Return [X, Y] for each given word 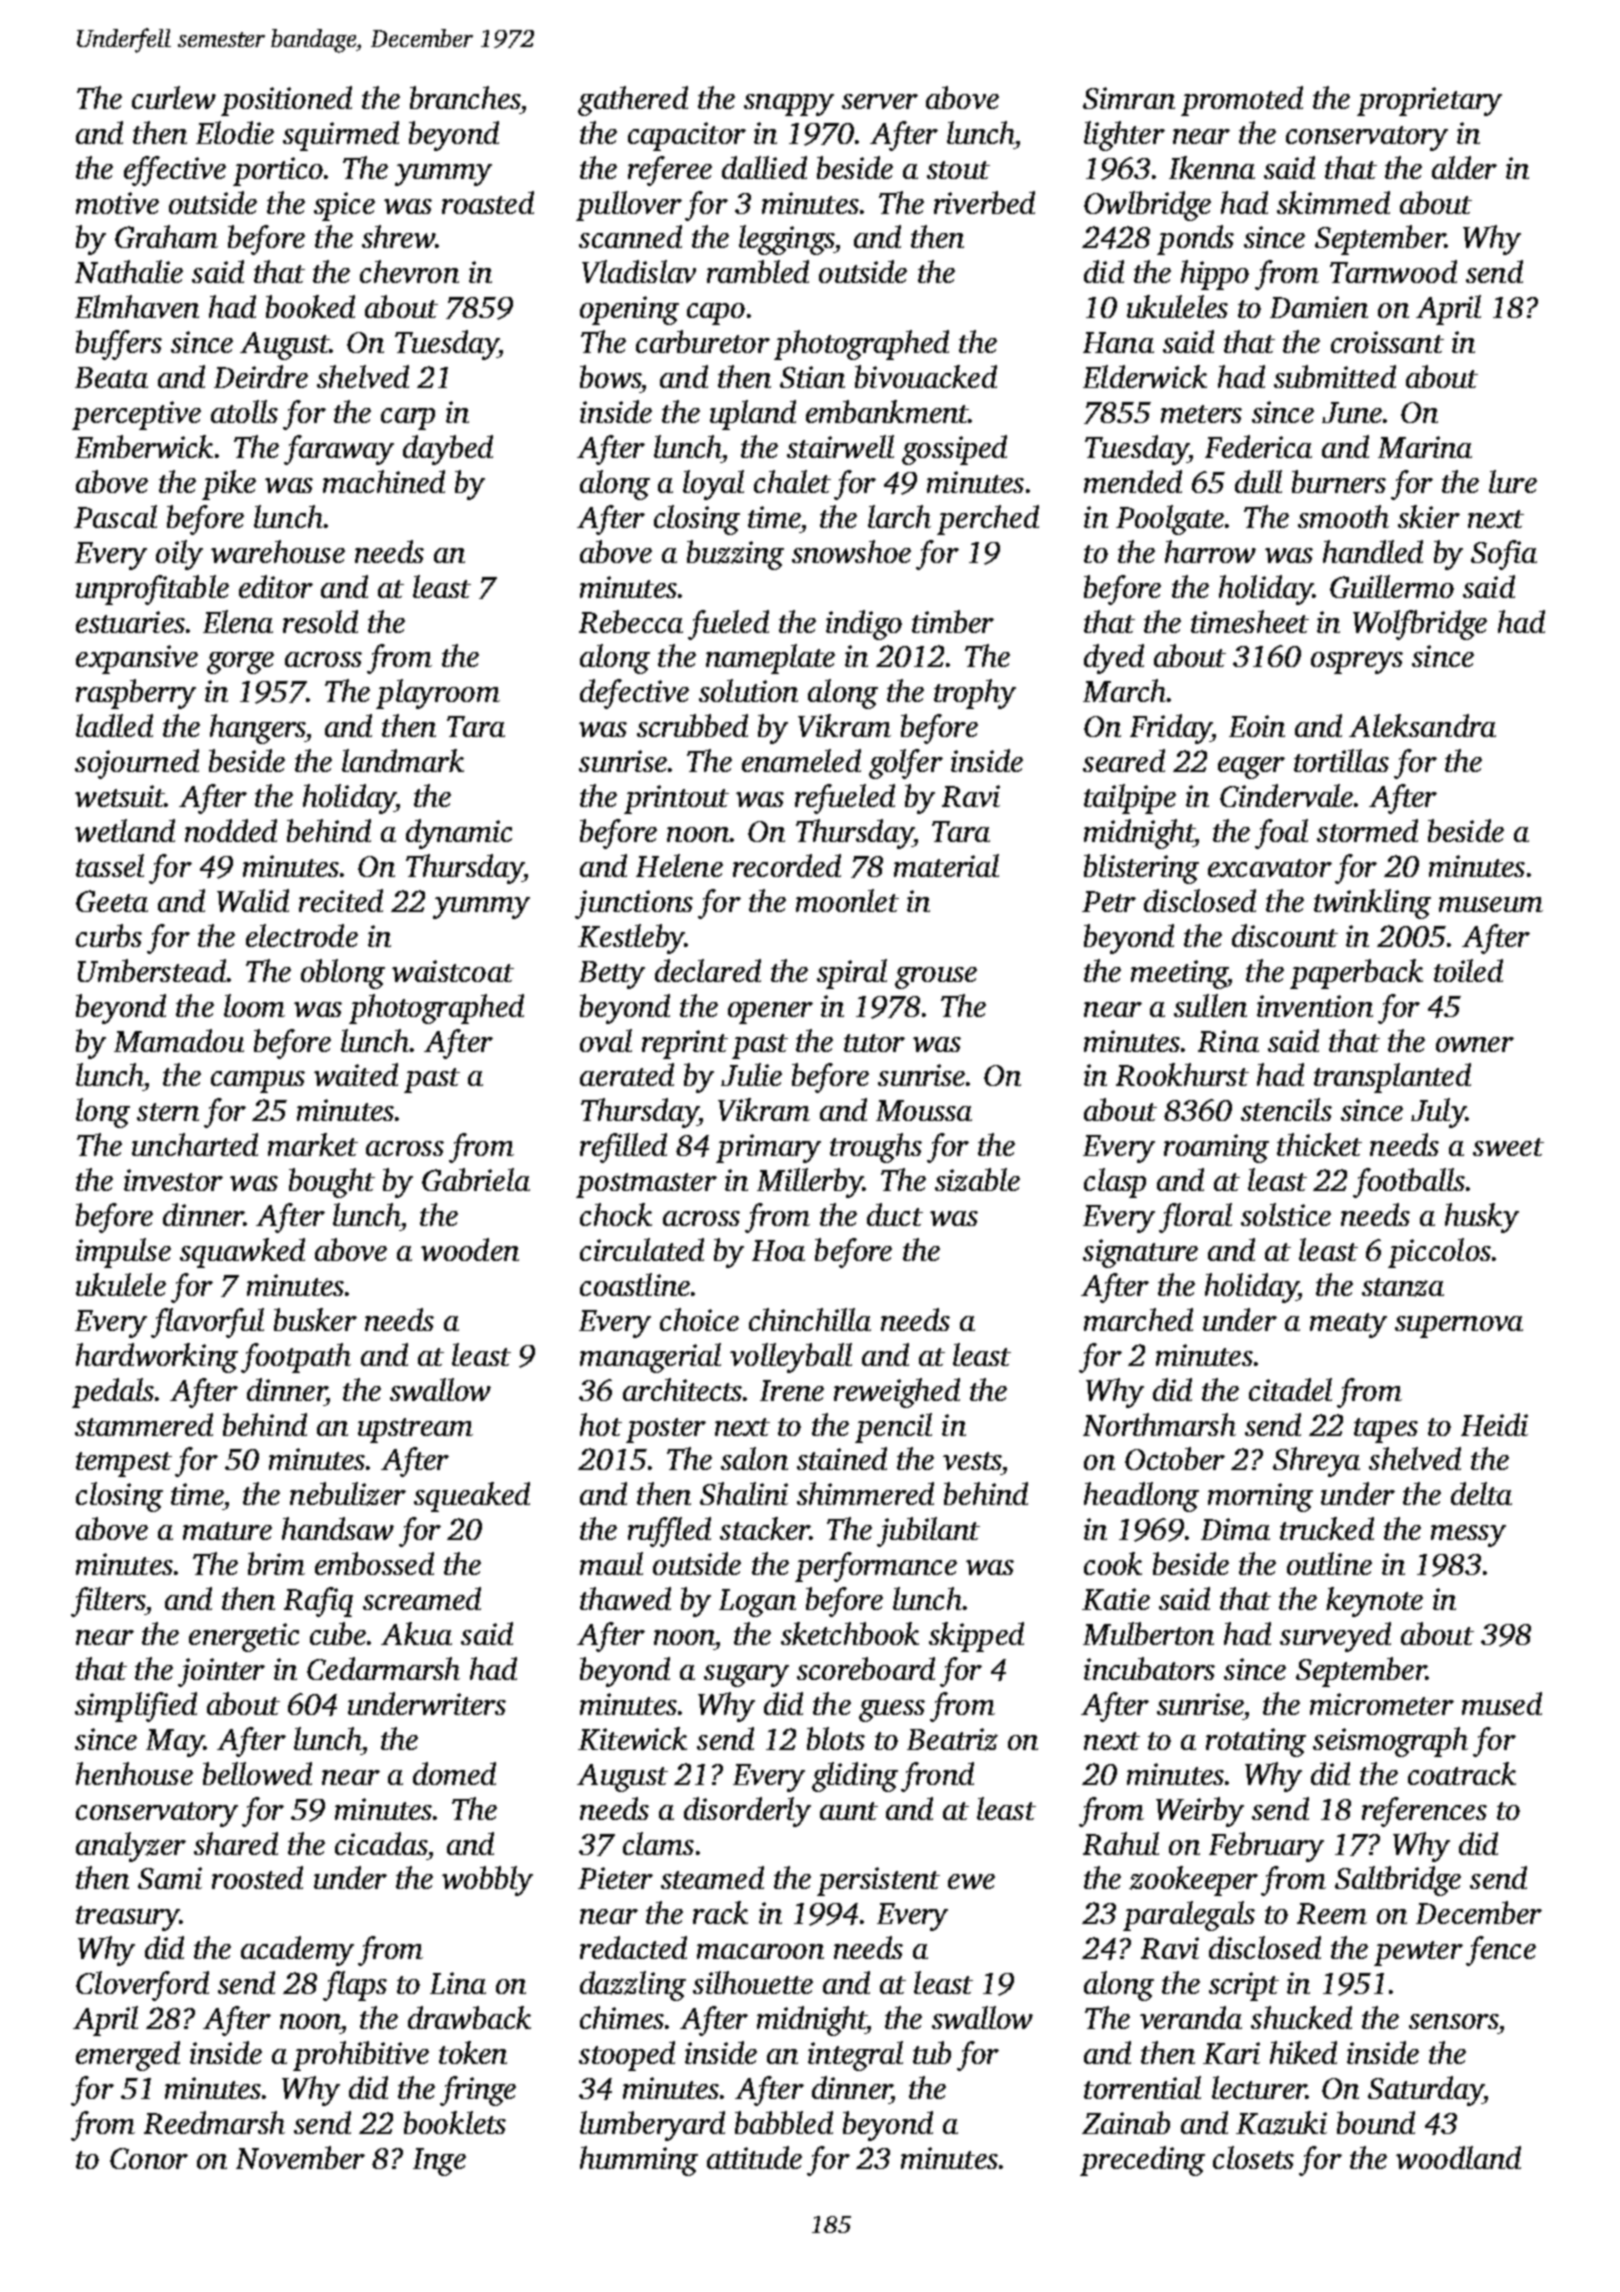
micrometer [1382, 1704]
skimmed [1333, 202]
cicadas [381, 1843]
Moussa [924, 1110]
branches [465, 97]
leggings [786, 240]
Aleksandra [1422, 725]
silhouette [753, 1982]
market [313, 1144]
